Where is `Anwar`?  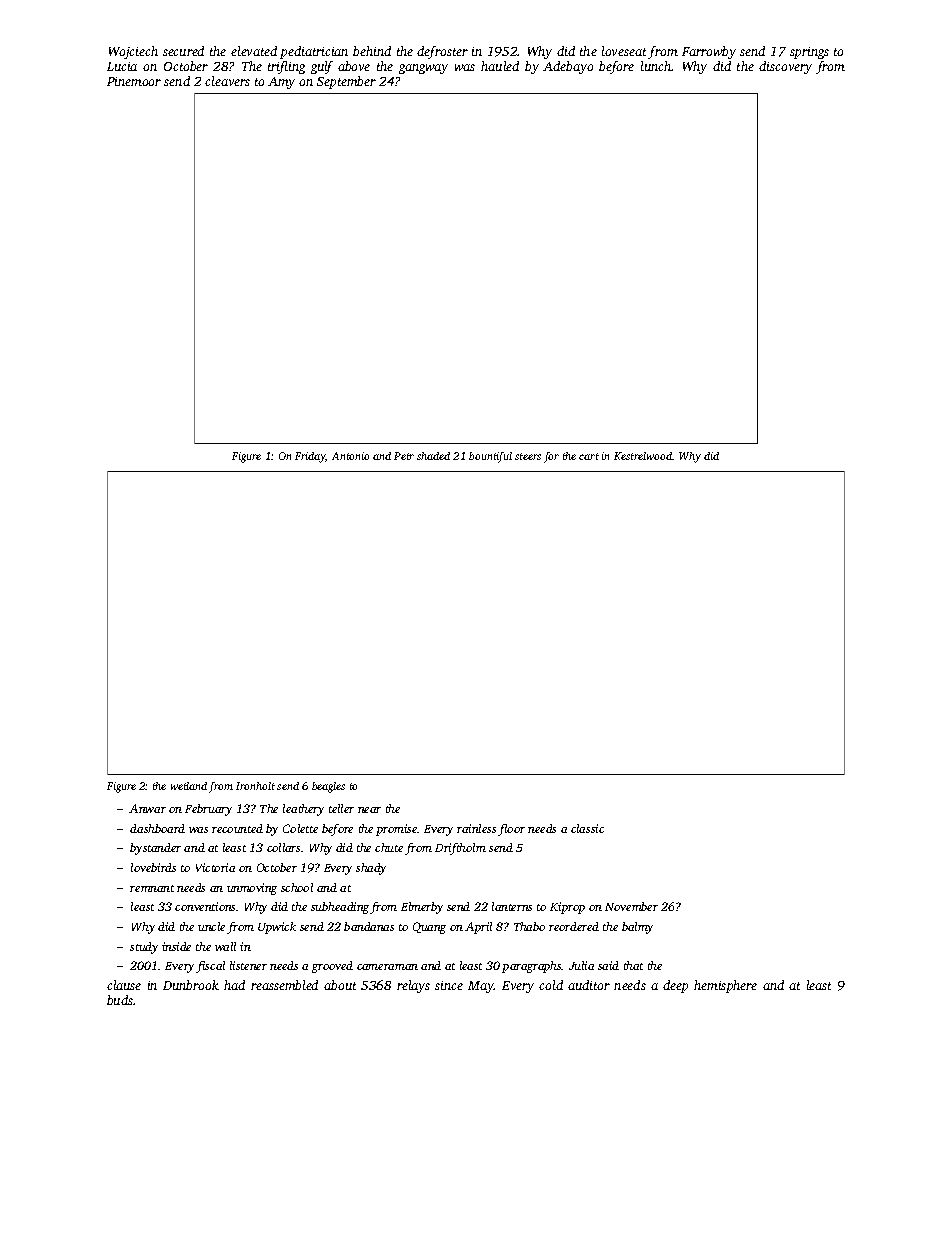 Anwar is located at coordinates (147, 808).
